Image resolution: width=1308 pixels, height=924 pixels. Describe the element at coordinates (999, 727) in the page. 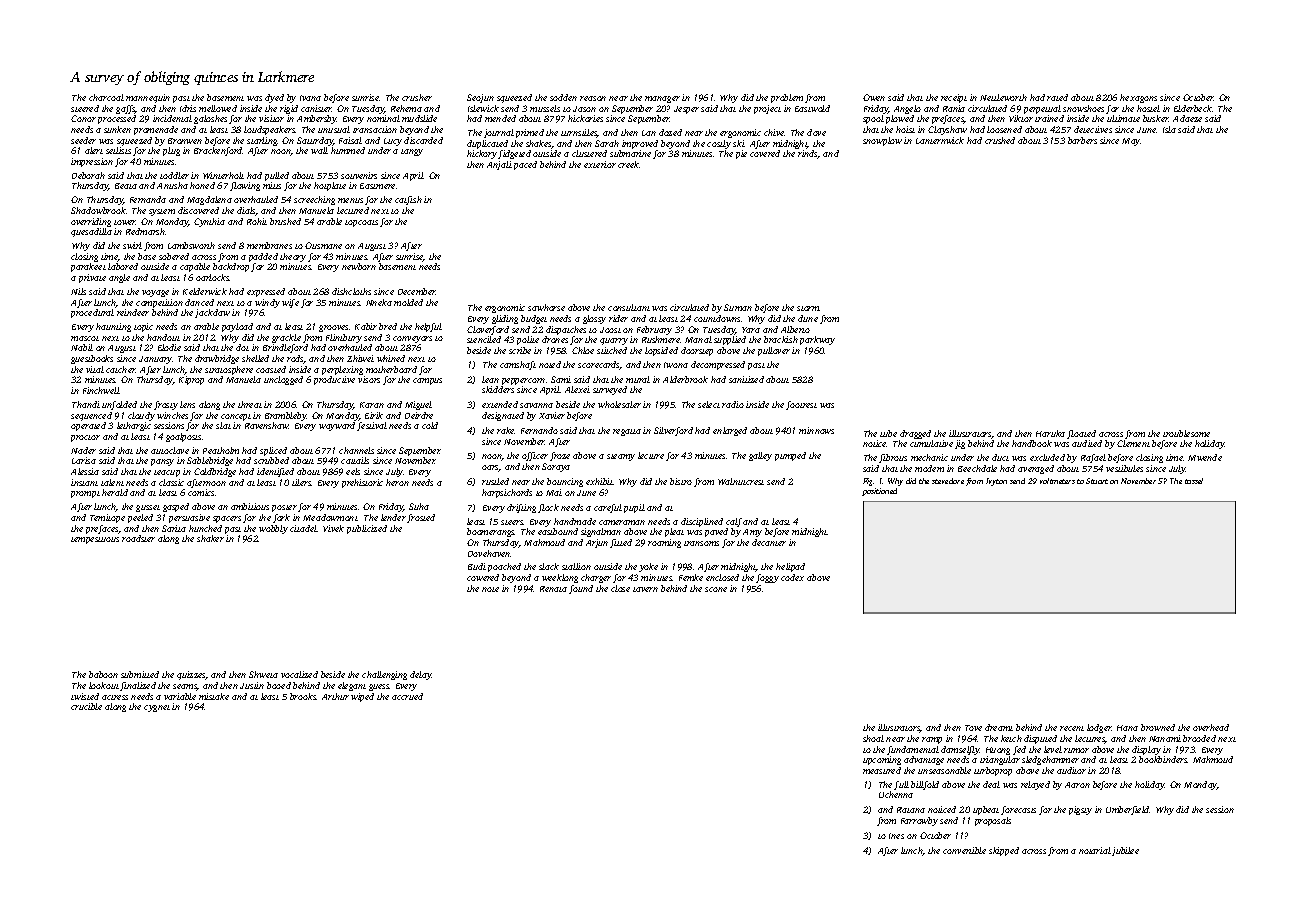

I see `dreamt` at that location.
